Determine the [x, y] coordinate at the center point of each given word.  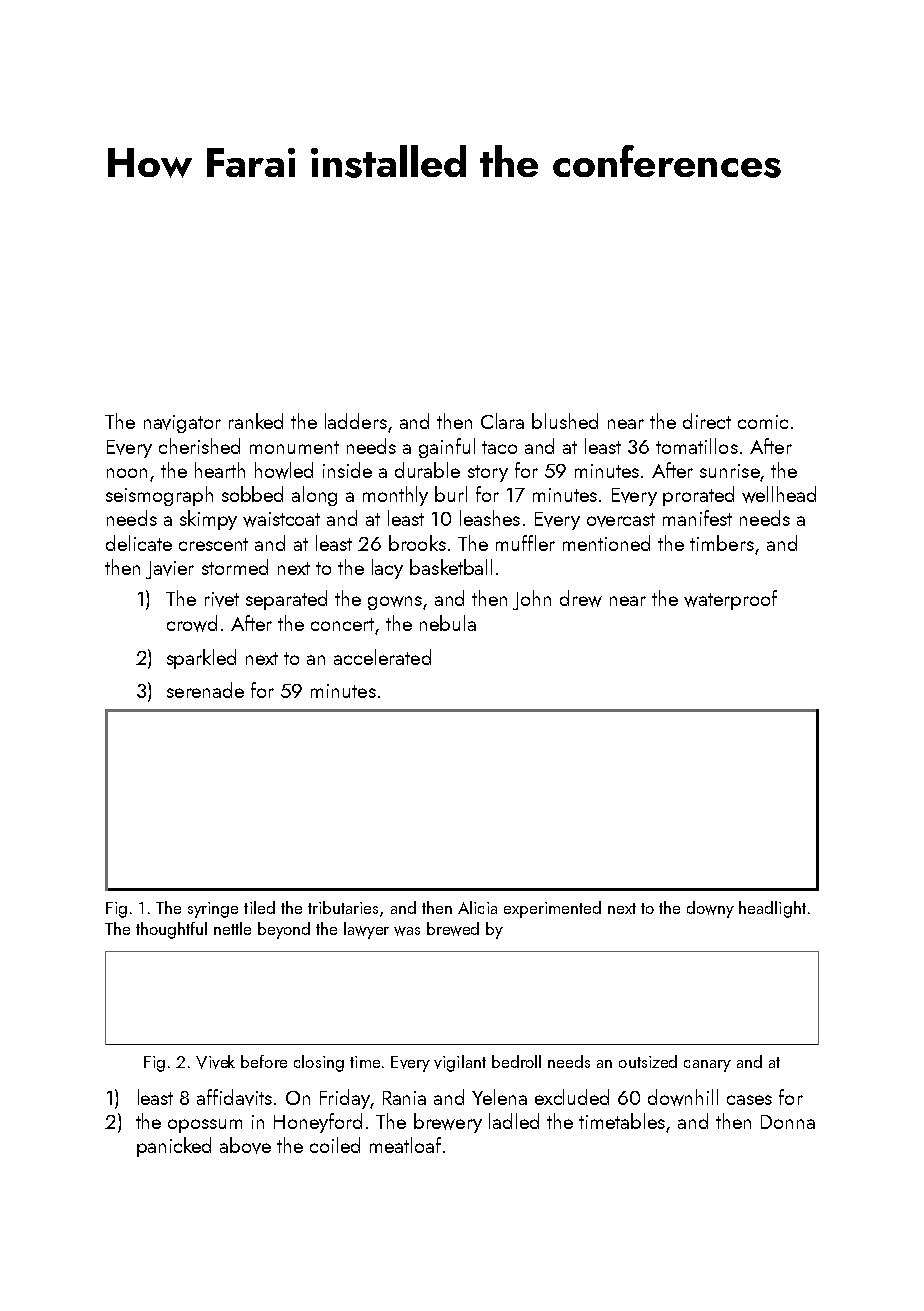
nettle [232, 928]
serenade [205, 690]
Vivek [215, 1062]
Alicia [477, 907]
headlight [772, 909]
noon [127, 473]
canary [707, 1066]
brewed [453, 929]
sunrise [730, 471]
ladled [514, 1121]
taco [499, 447]
